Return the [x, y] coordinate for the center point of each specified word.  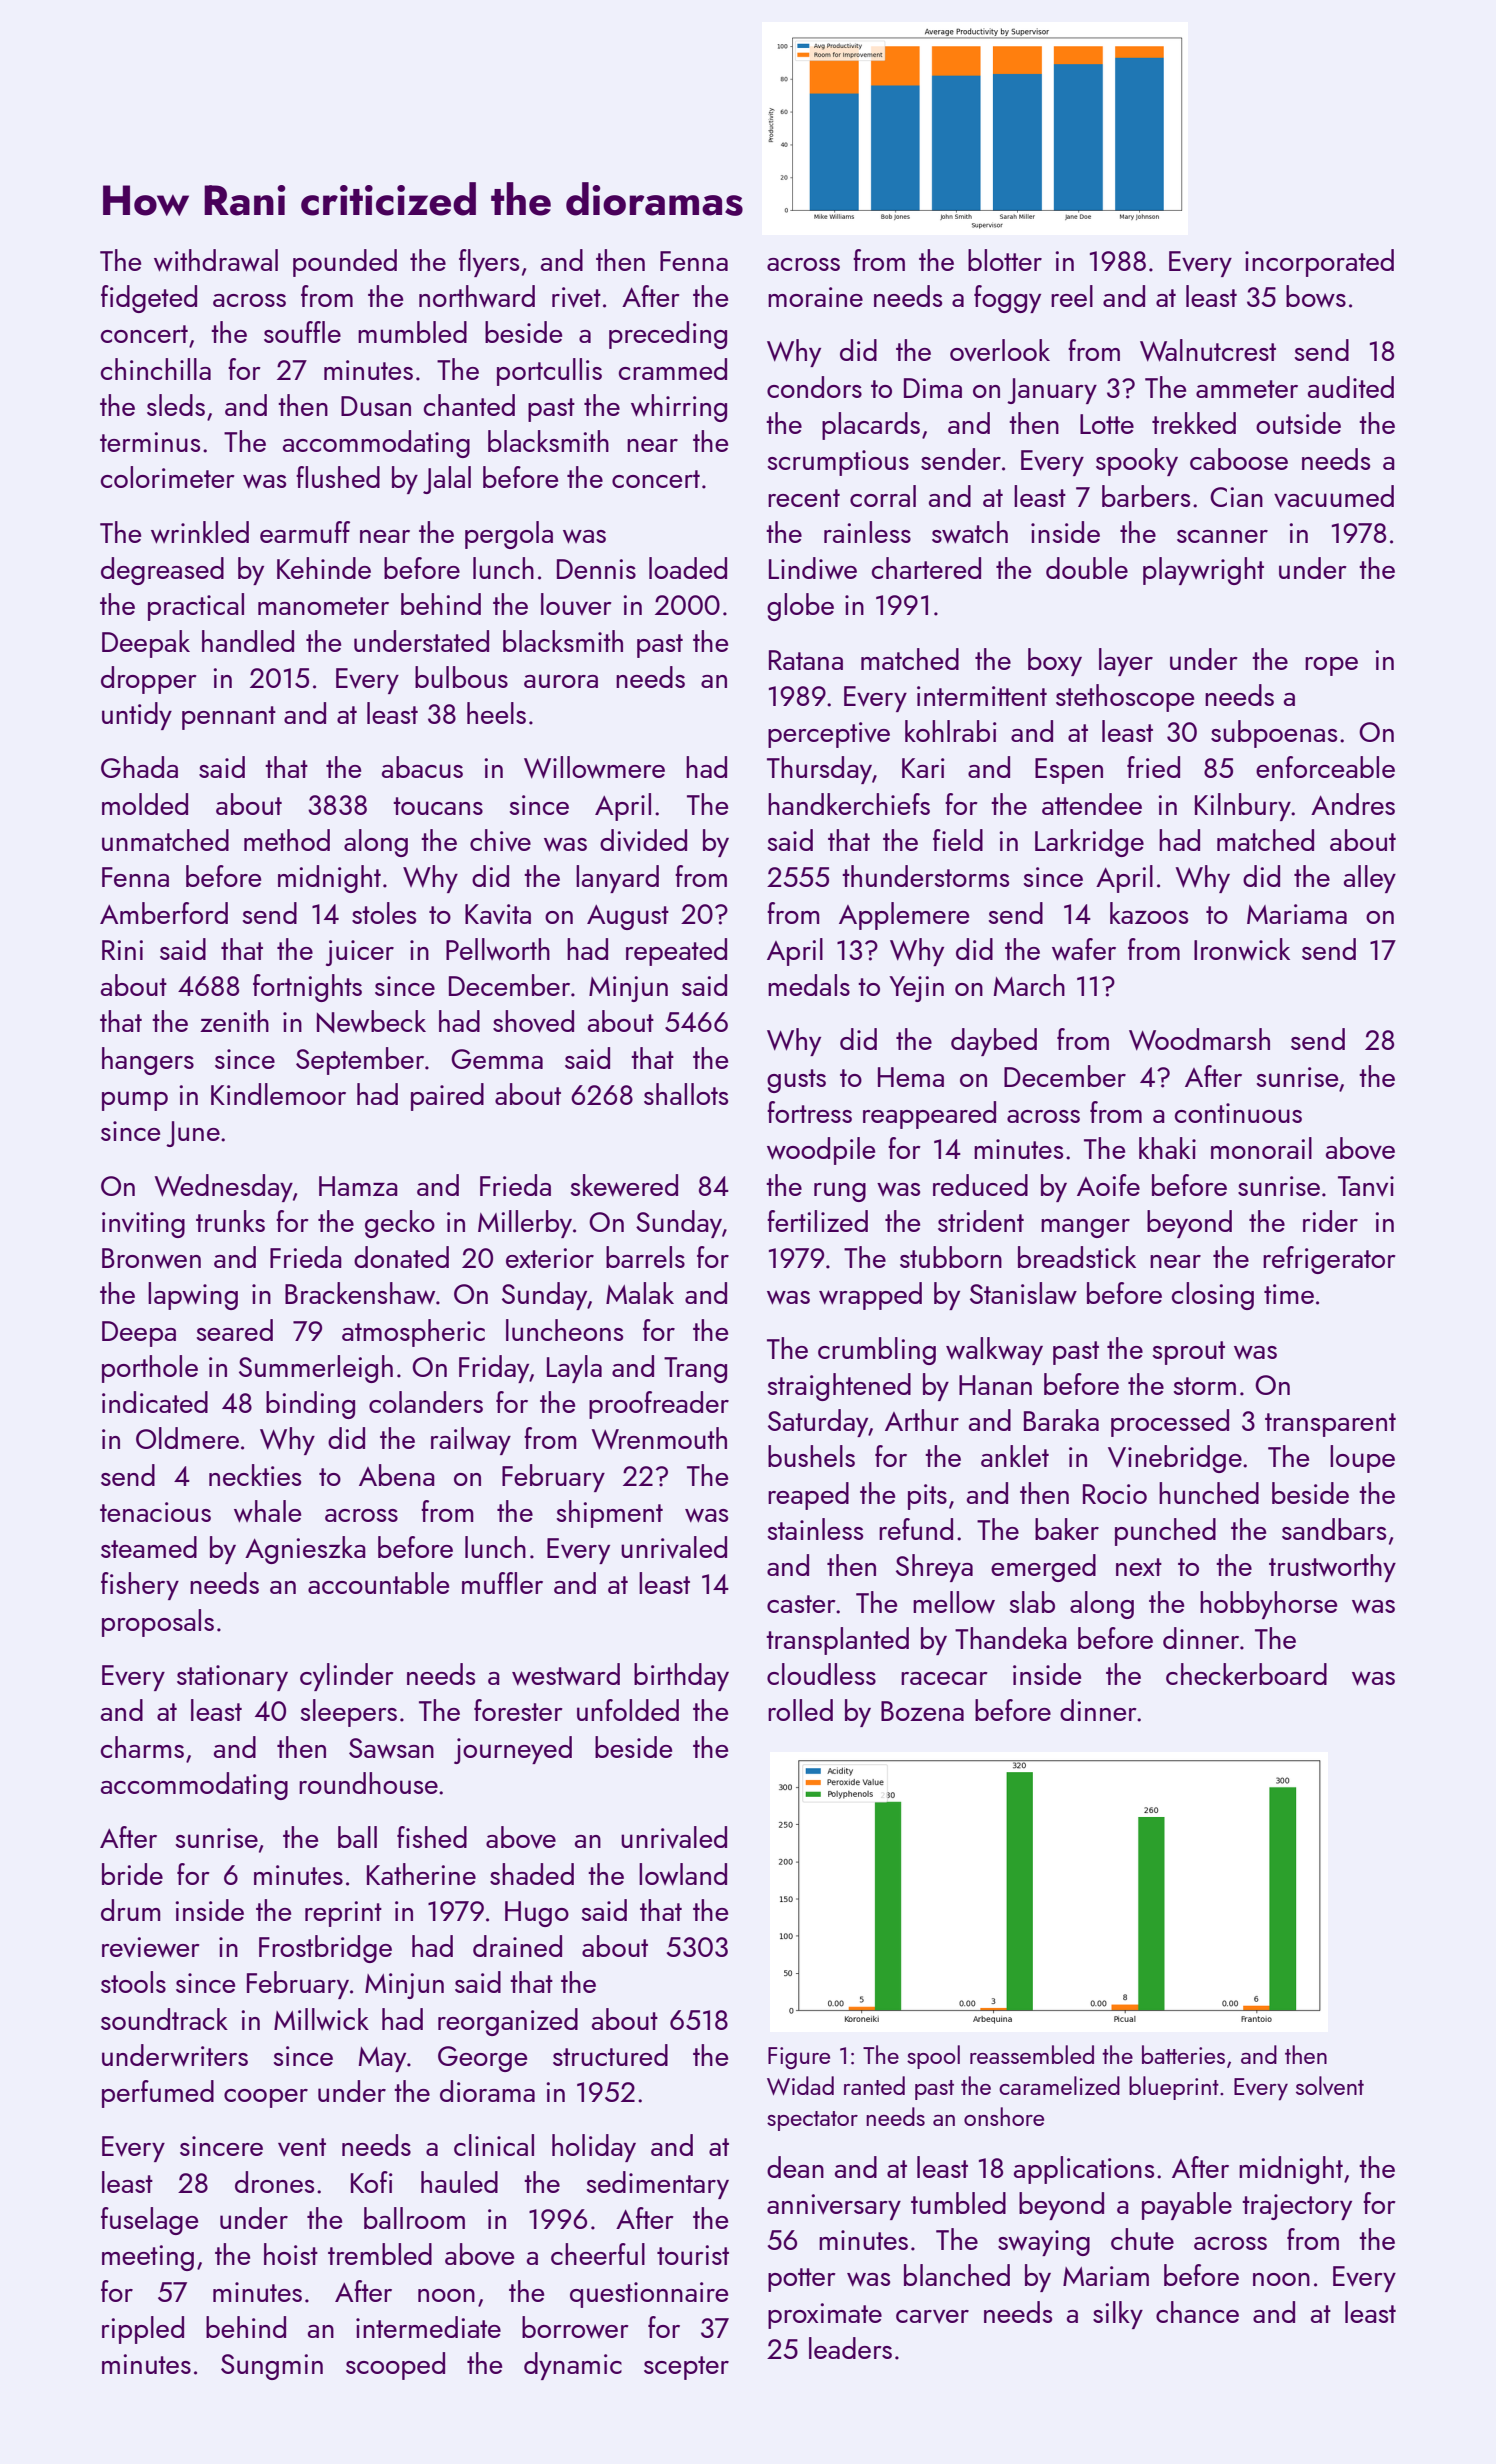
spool [933, 2057]
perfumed [158, 2094]
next [1139, 1567]
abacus [422, 767]
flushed [338, 477]
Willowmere [594, 767]
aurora [561, 681]
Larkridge [1089, 843]
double [1087, 568]
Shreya [934, 1568]
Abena [397, 1475]
